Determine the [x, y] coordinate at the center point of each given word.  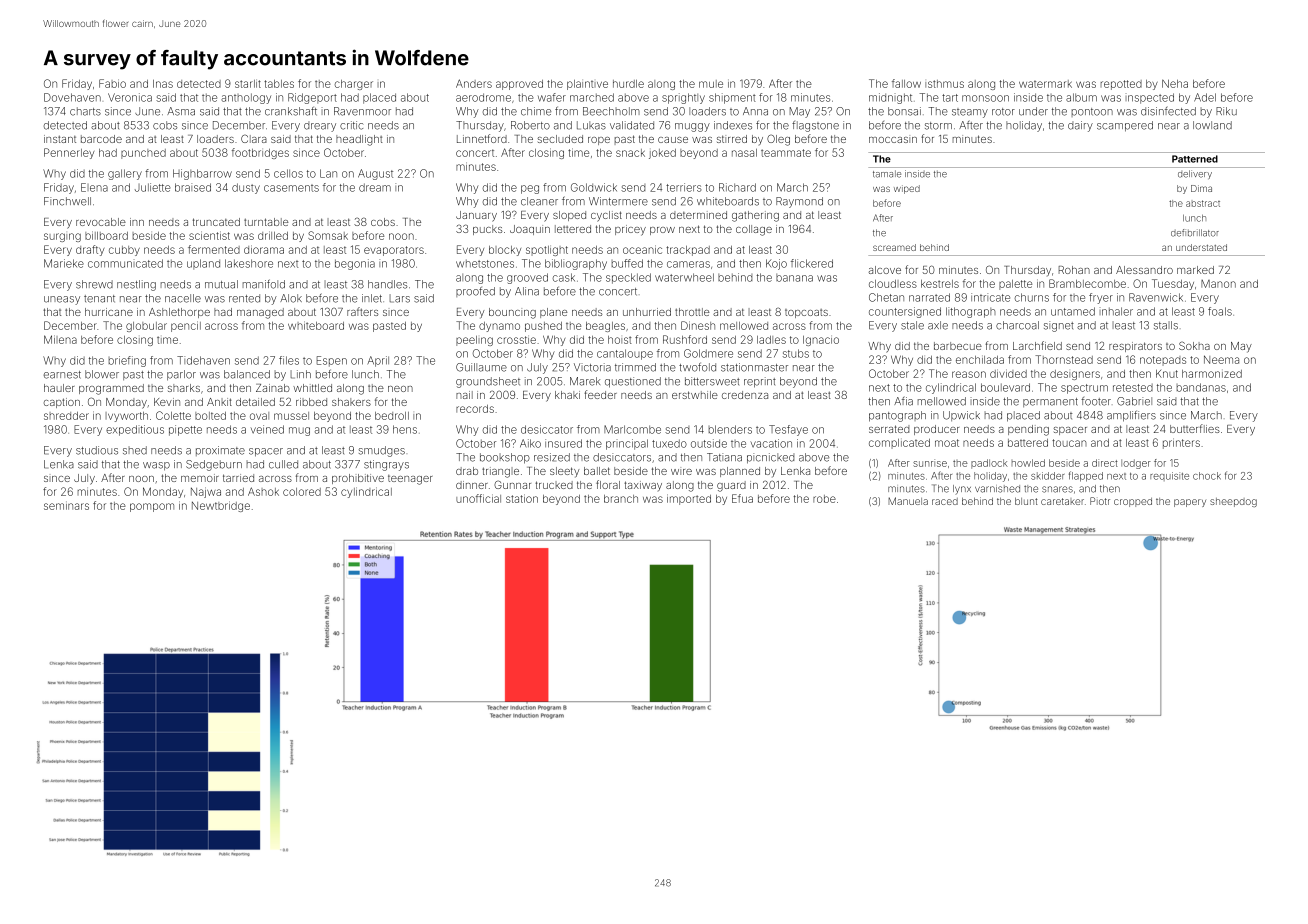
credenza [745, 395]
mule [711, 84]
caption [62, 403]
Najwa [206, 492]
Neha [1175, 83]
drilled [273, 235]
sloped [569, 216]
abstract [1203, 203]
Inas [163, 84]
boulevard [1005, 387]
